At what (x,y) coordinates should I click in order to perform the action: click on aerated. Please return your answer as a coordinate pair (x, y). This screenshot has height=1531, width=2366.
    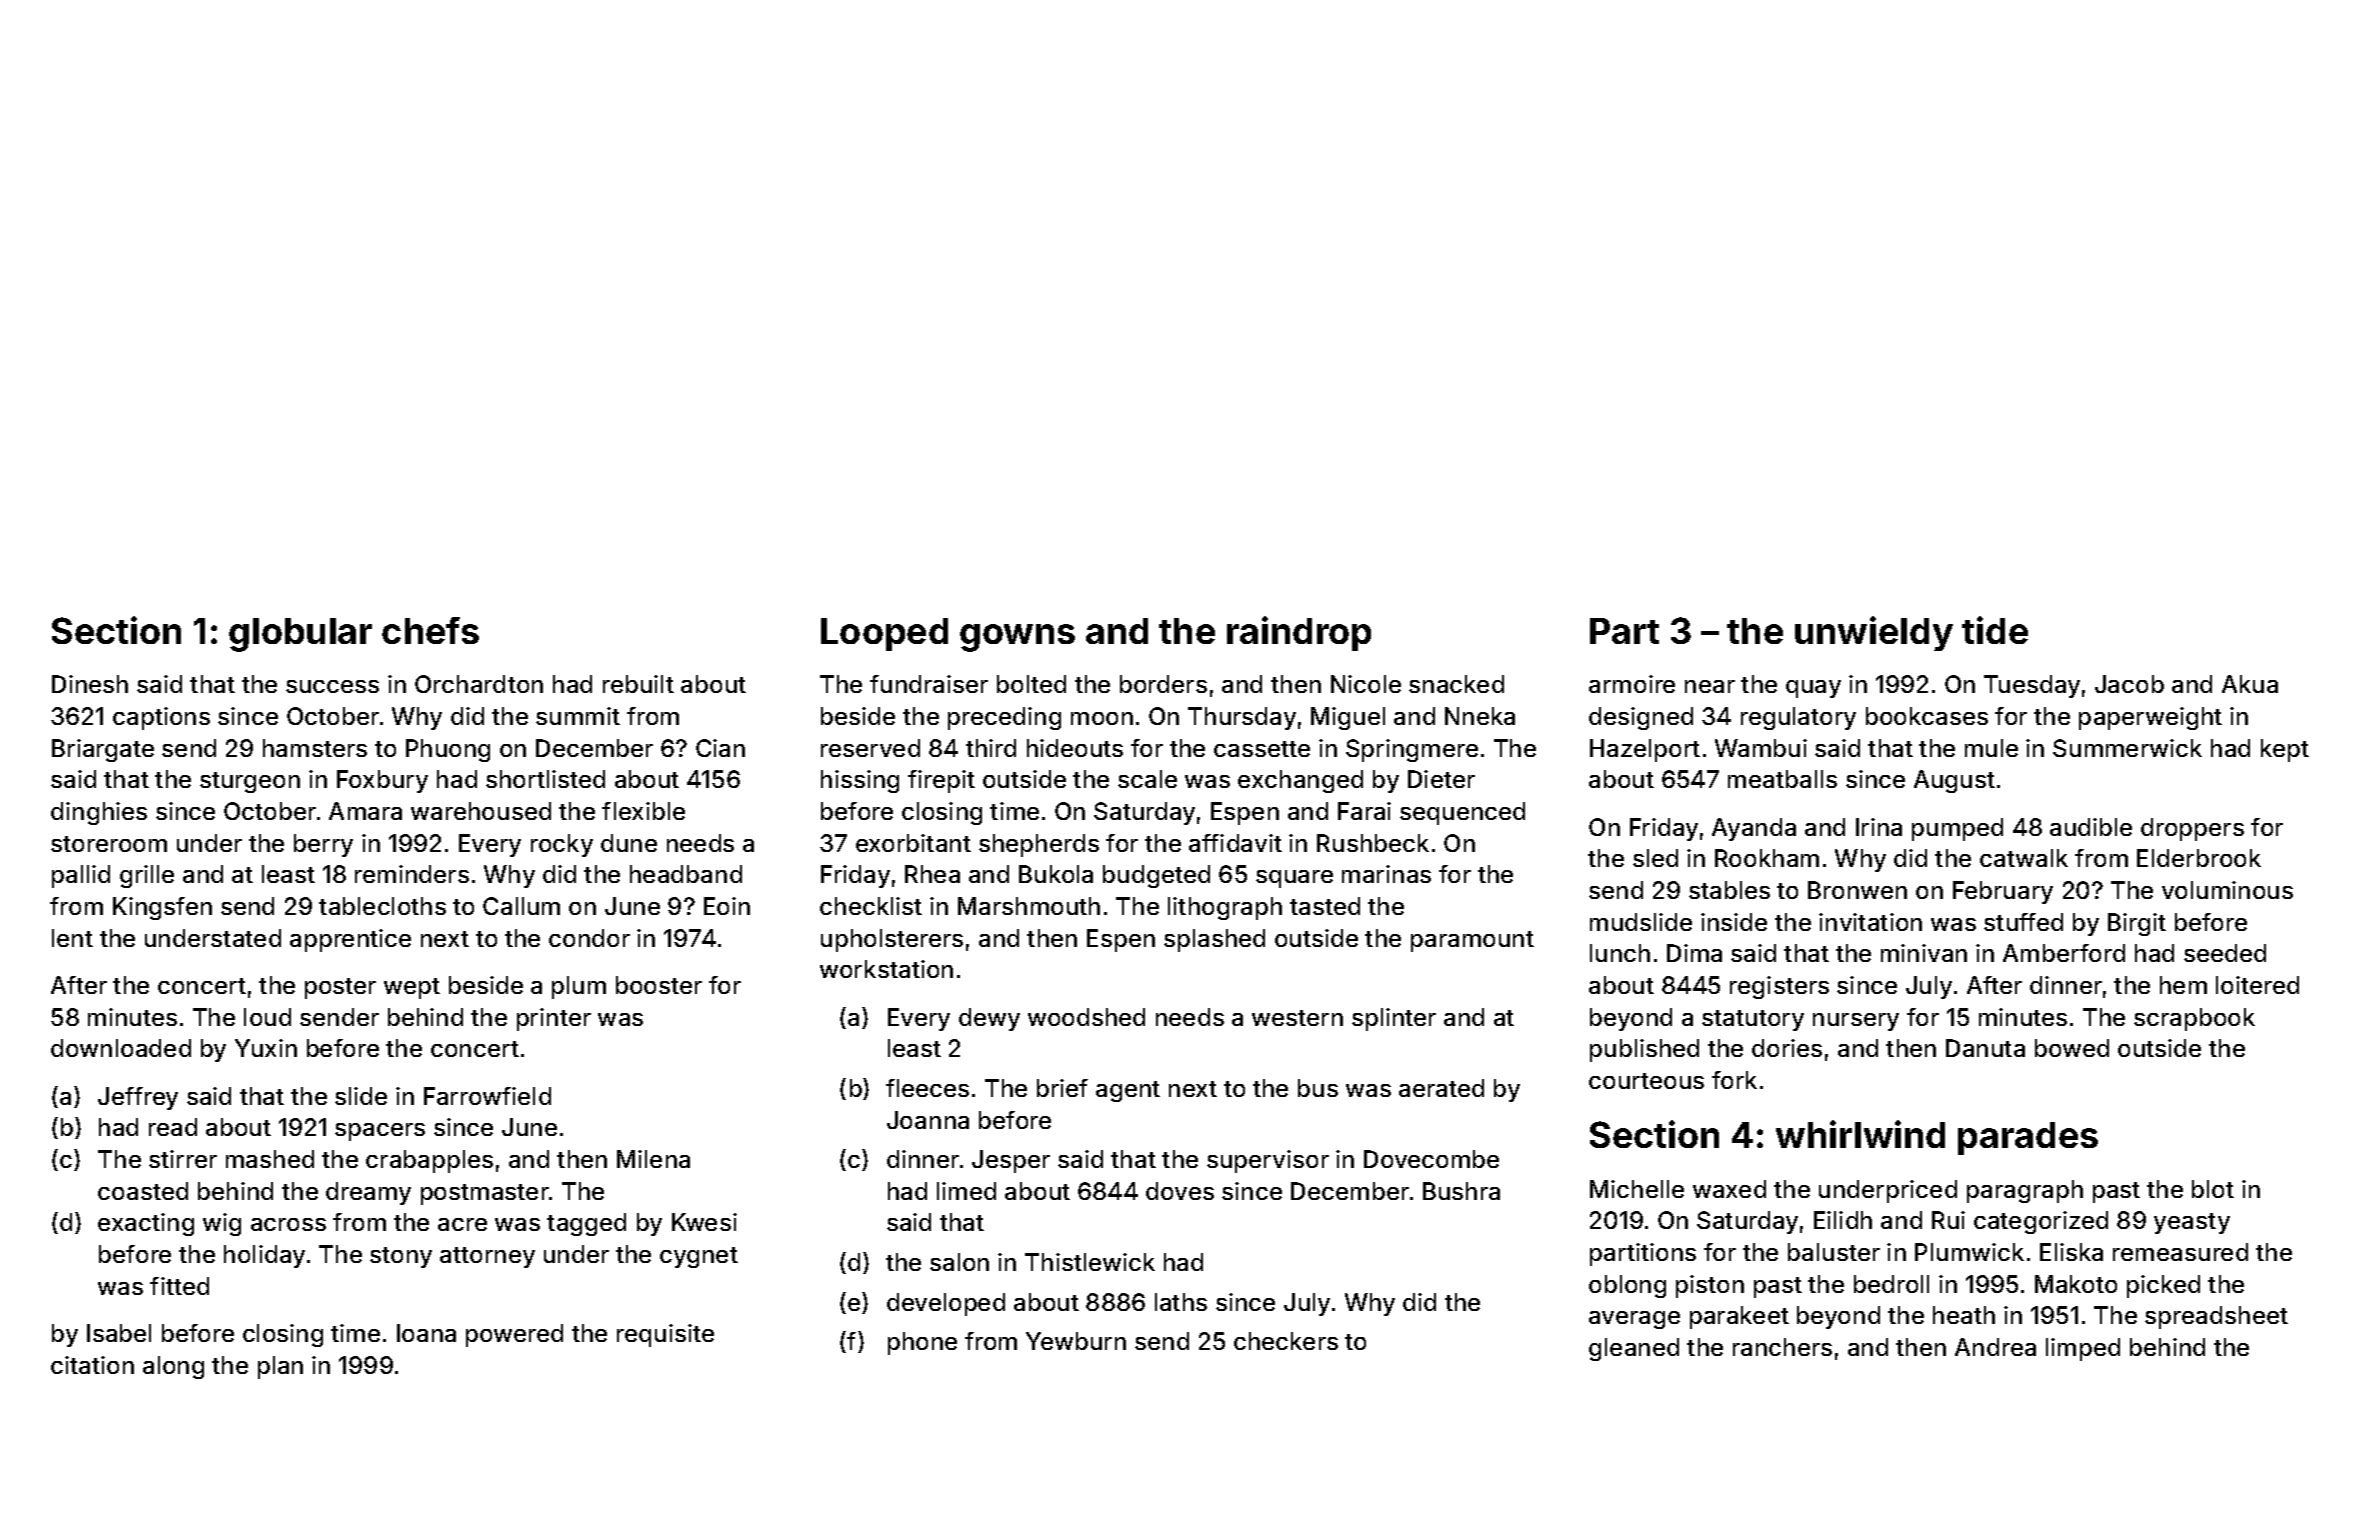
    Looking at the image, I should click on (1441, 1088).
